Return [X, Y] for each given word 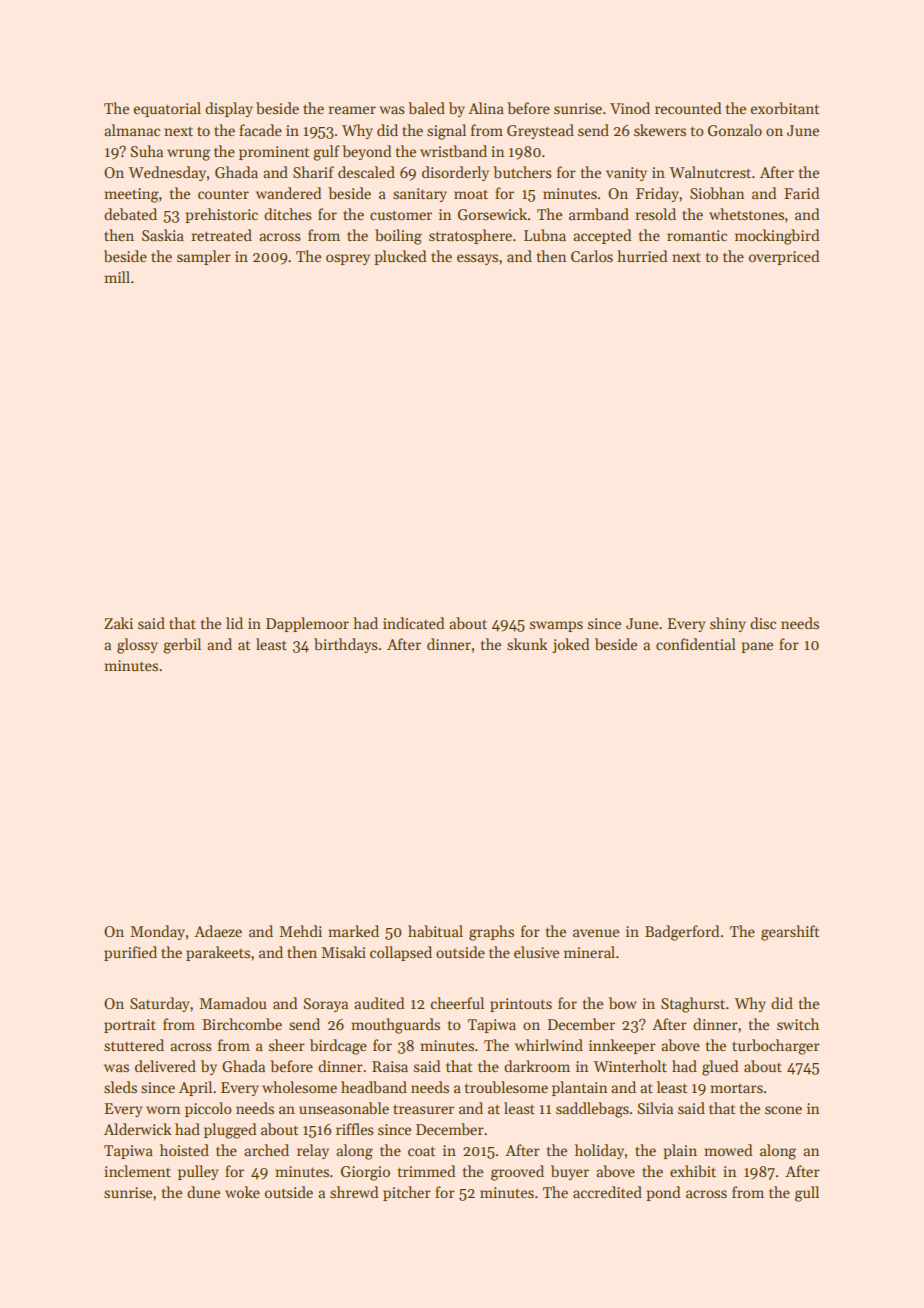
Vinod [630, 108]
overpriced [784, 257]
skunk [527, 644]
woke [242, 1192]
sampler [204, 257]
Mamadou [233, 1003]
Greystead [540, 131]
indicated [413, 623]
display [229, 109]
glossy [137, 646]
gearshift [790, 933]
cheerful [457, 1003]
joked [570, 645]
